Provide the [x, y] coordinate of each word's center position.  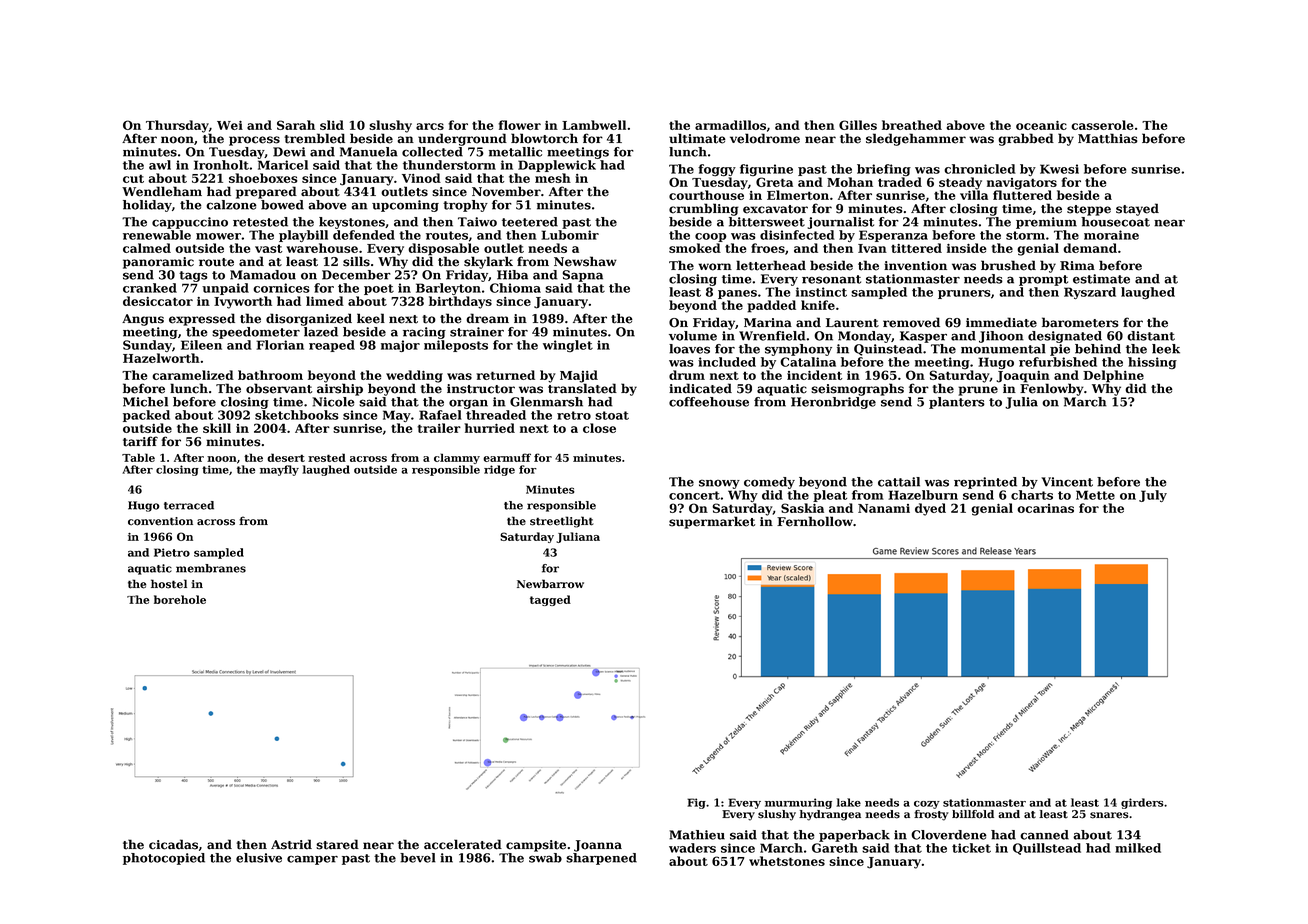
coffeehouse [709, 402]
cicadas [173, 844]
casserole [1102, 125]
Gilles [858, 125]
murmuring [798, 803]
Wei [230, 125]
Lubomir [570, 235]
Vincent [1067, 482]
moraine [1111, 235]
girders [1142, 803]
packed [146, 416]
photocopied [164, 859]
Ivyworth [243, 302]
